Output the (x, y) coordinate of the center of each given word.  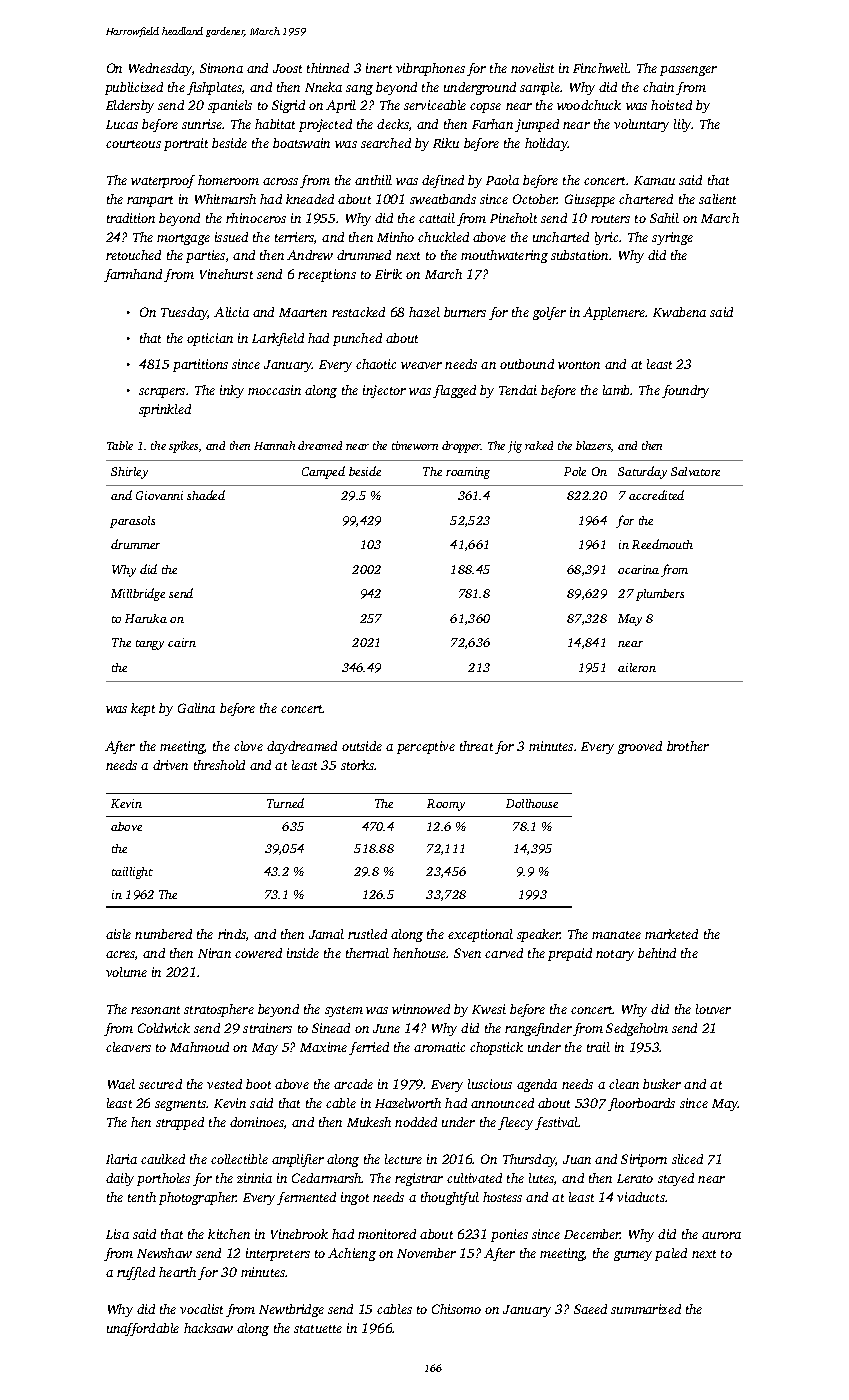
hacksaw (208, 1328)
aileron (637, 667)
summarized (646, 1309)
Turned (285, 803)
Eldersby (130, 106)
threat (476, 746)
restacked (358, 312)
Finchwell (600, 68)
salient (717, 199)
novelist (532, 68)
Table (120, 445)
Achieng (352, 1254)
